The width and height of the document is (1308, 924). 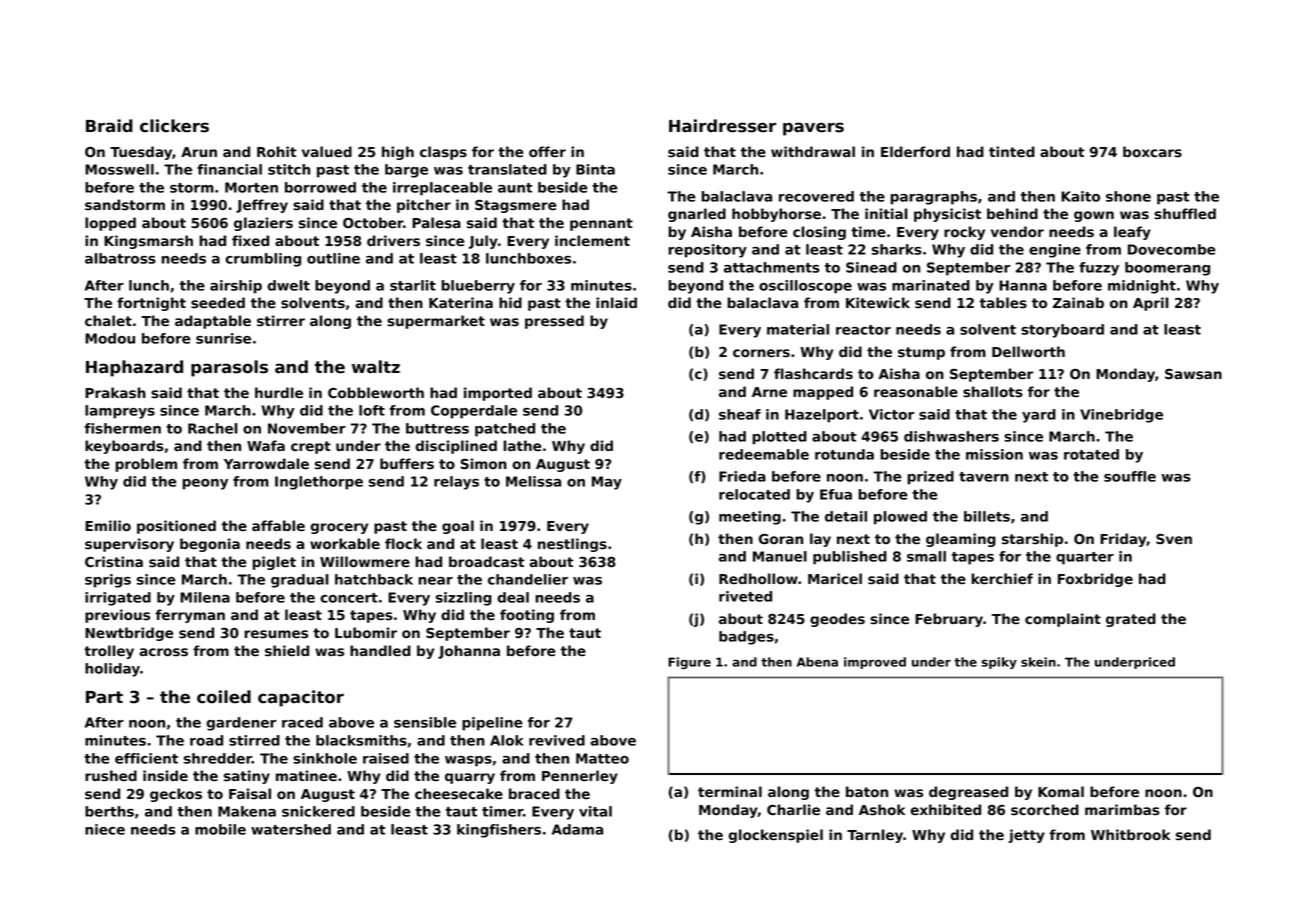 I want to click on gardener, so click(x=241, y=724).
